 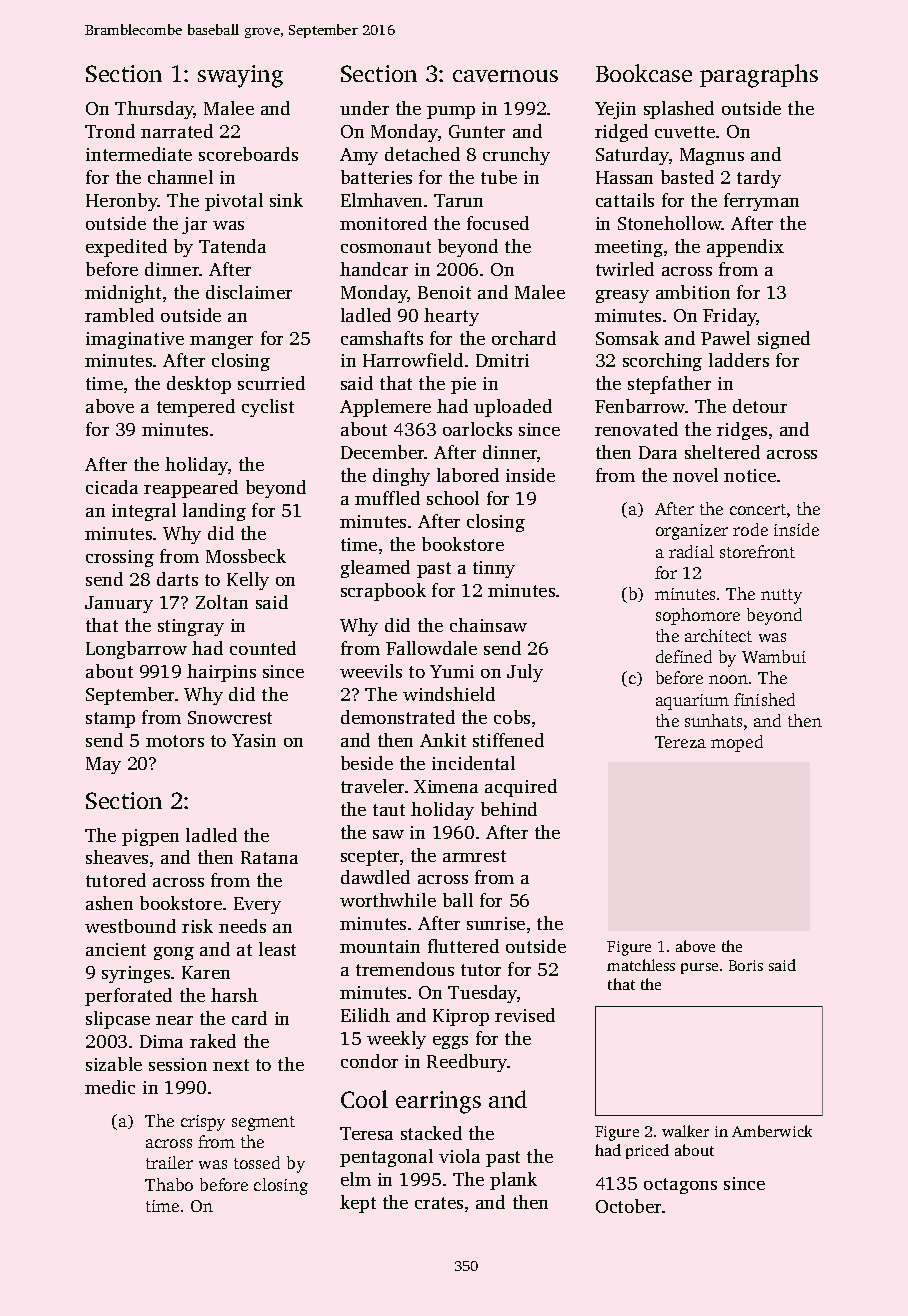 I want to click on storefront, so click(x=757, y=551).
